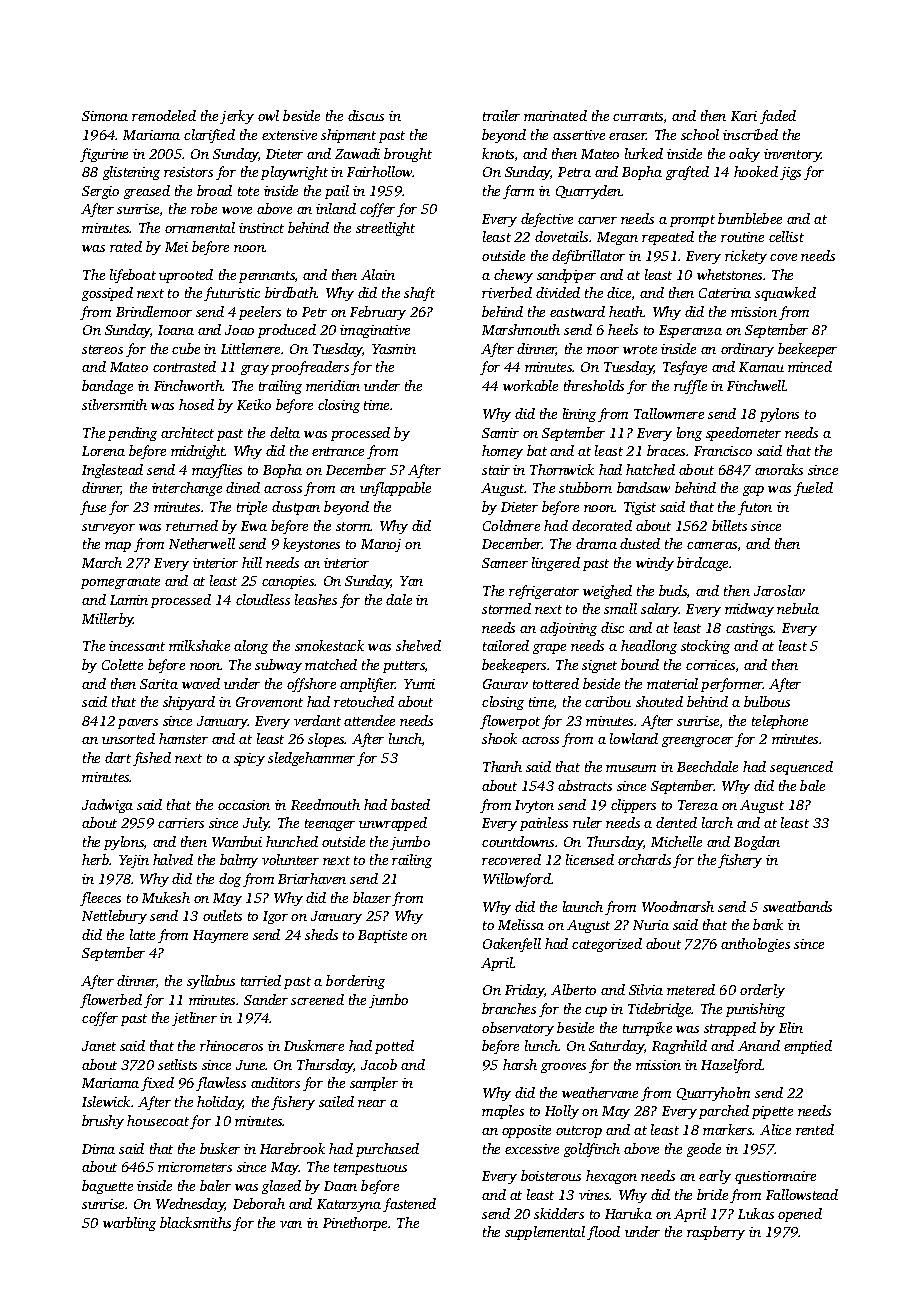 Image resolution: width=924 pixels, height=1308 pixels. I want to click on hill, so click(252, 562).
